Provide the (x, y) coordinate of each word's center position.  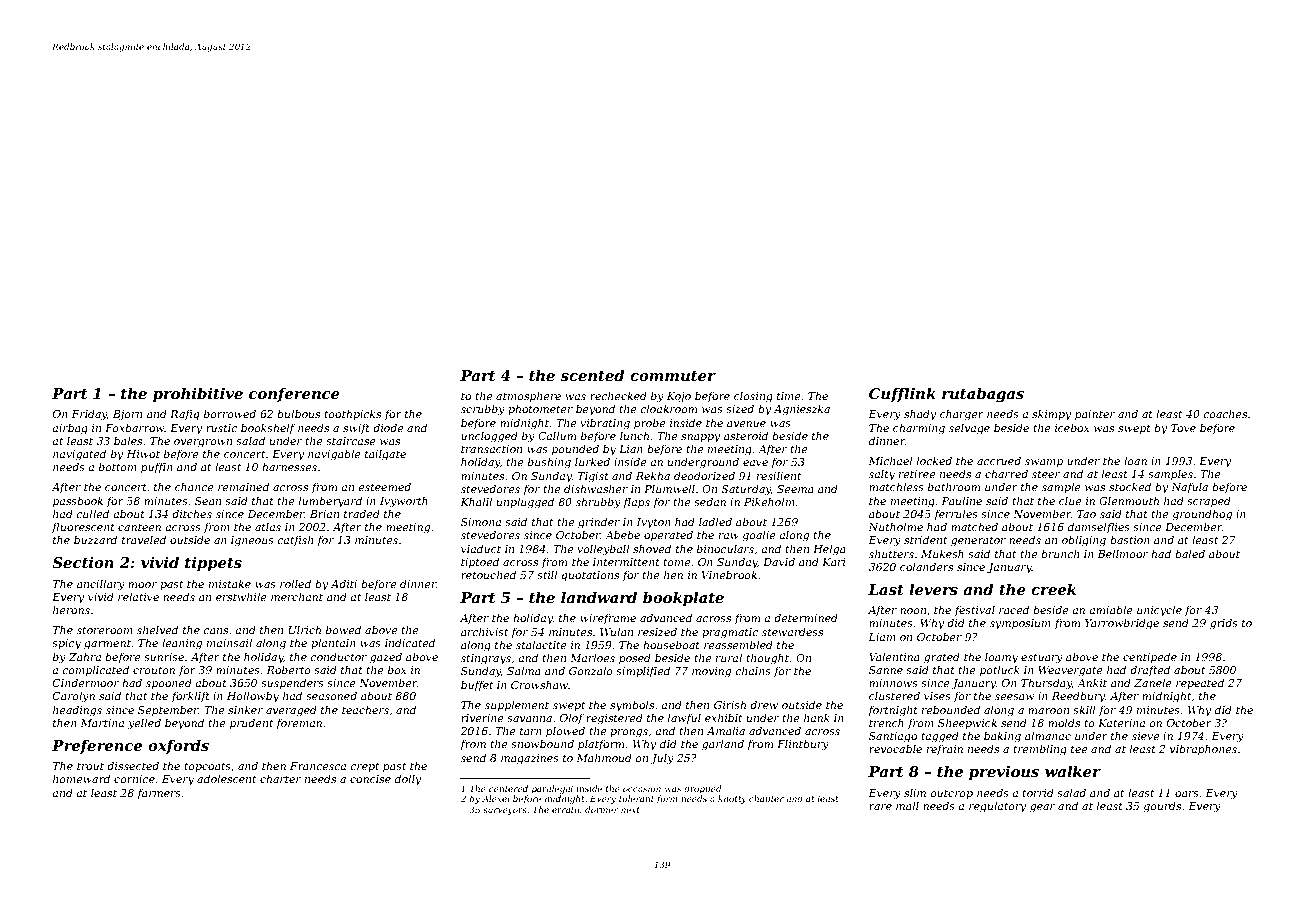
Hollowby (253, 697)
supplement (517, 705)
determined (806, 617)
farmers (159, 794)
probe (650, 423)
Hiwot (143, 454)
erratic (567, 809)
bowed (343, 629)
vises (937, 696)
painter (1095, 415)
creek (1053, 589)
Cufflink (902, 394)
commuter (673, 376)
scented (592, 375)
